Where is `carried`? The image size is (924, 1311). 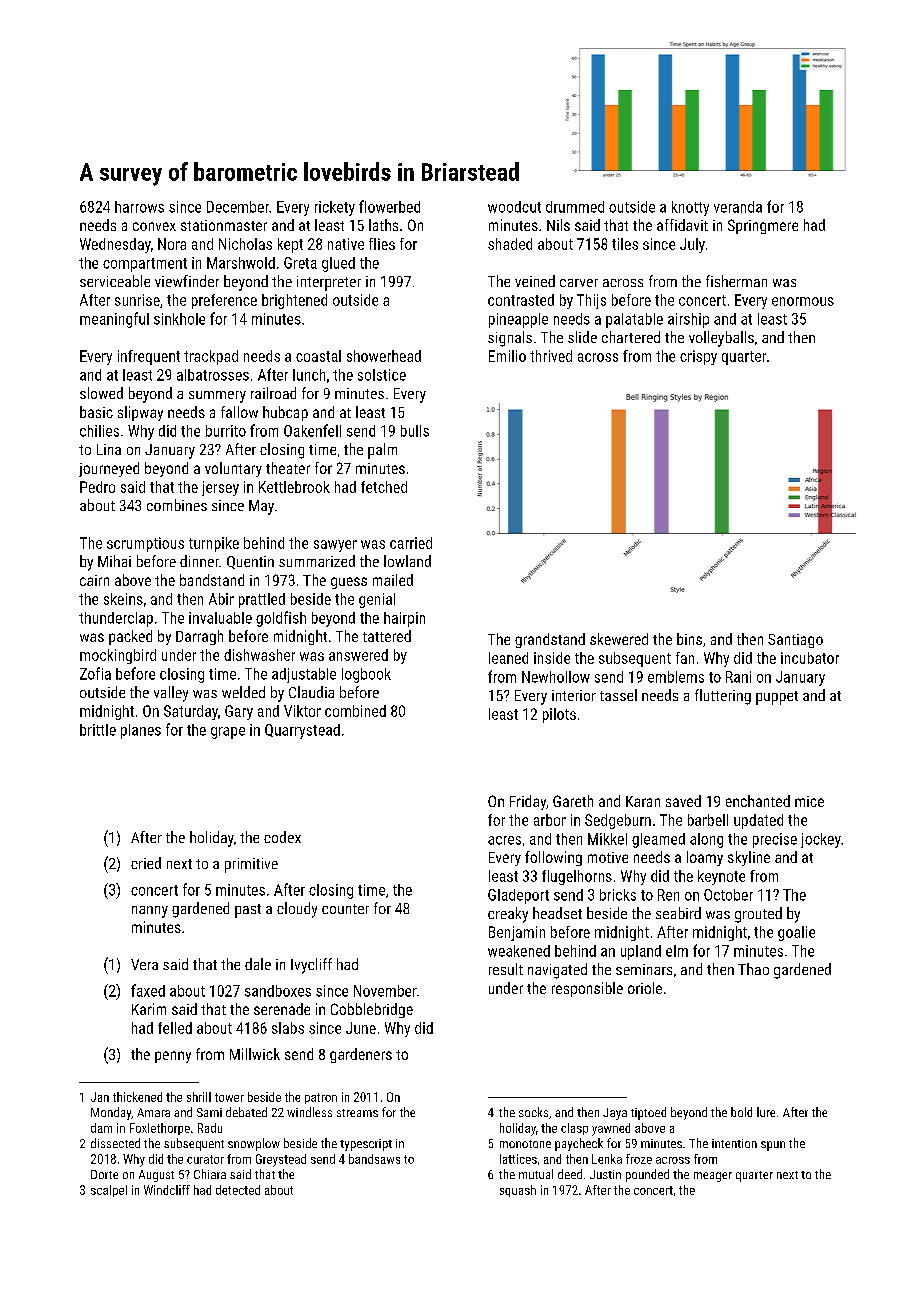
carried is located at coordinates (411, 543).
